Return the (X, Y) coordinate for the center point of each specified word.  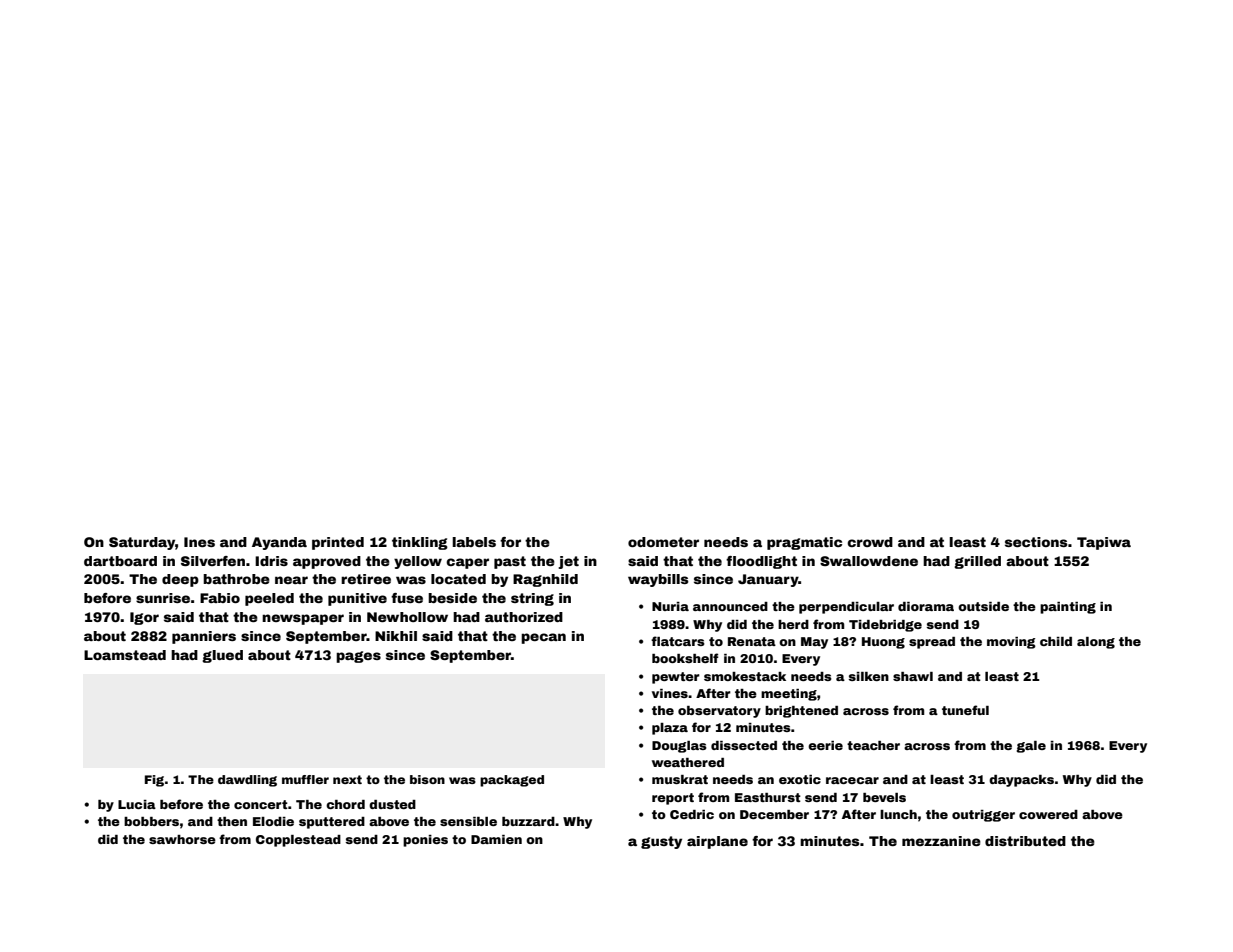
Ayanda (279, 543)
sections (1036, 542)
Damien (496, 839)
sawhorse (182, 839)
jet (568, 562)
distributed (1025, 841)
